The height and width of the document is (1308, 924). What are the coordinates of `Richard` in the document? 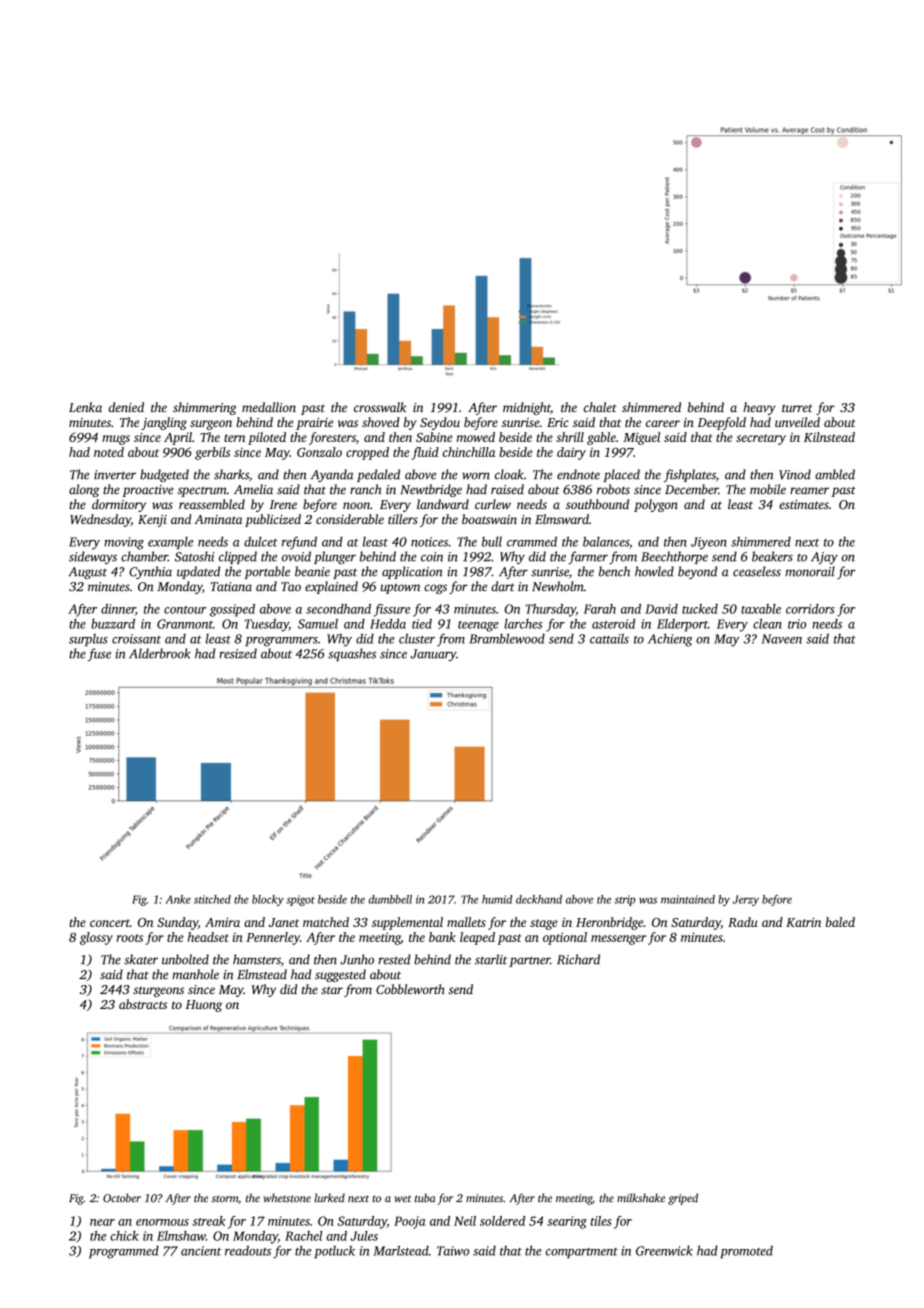 It's located at (578, 959).
